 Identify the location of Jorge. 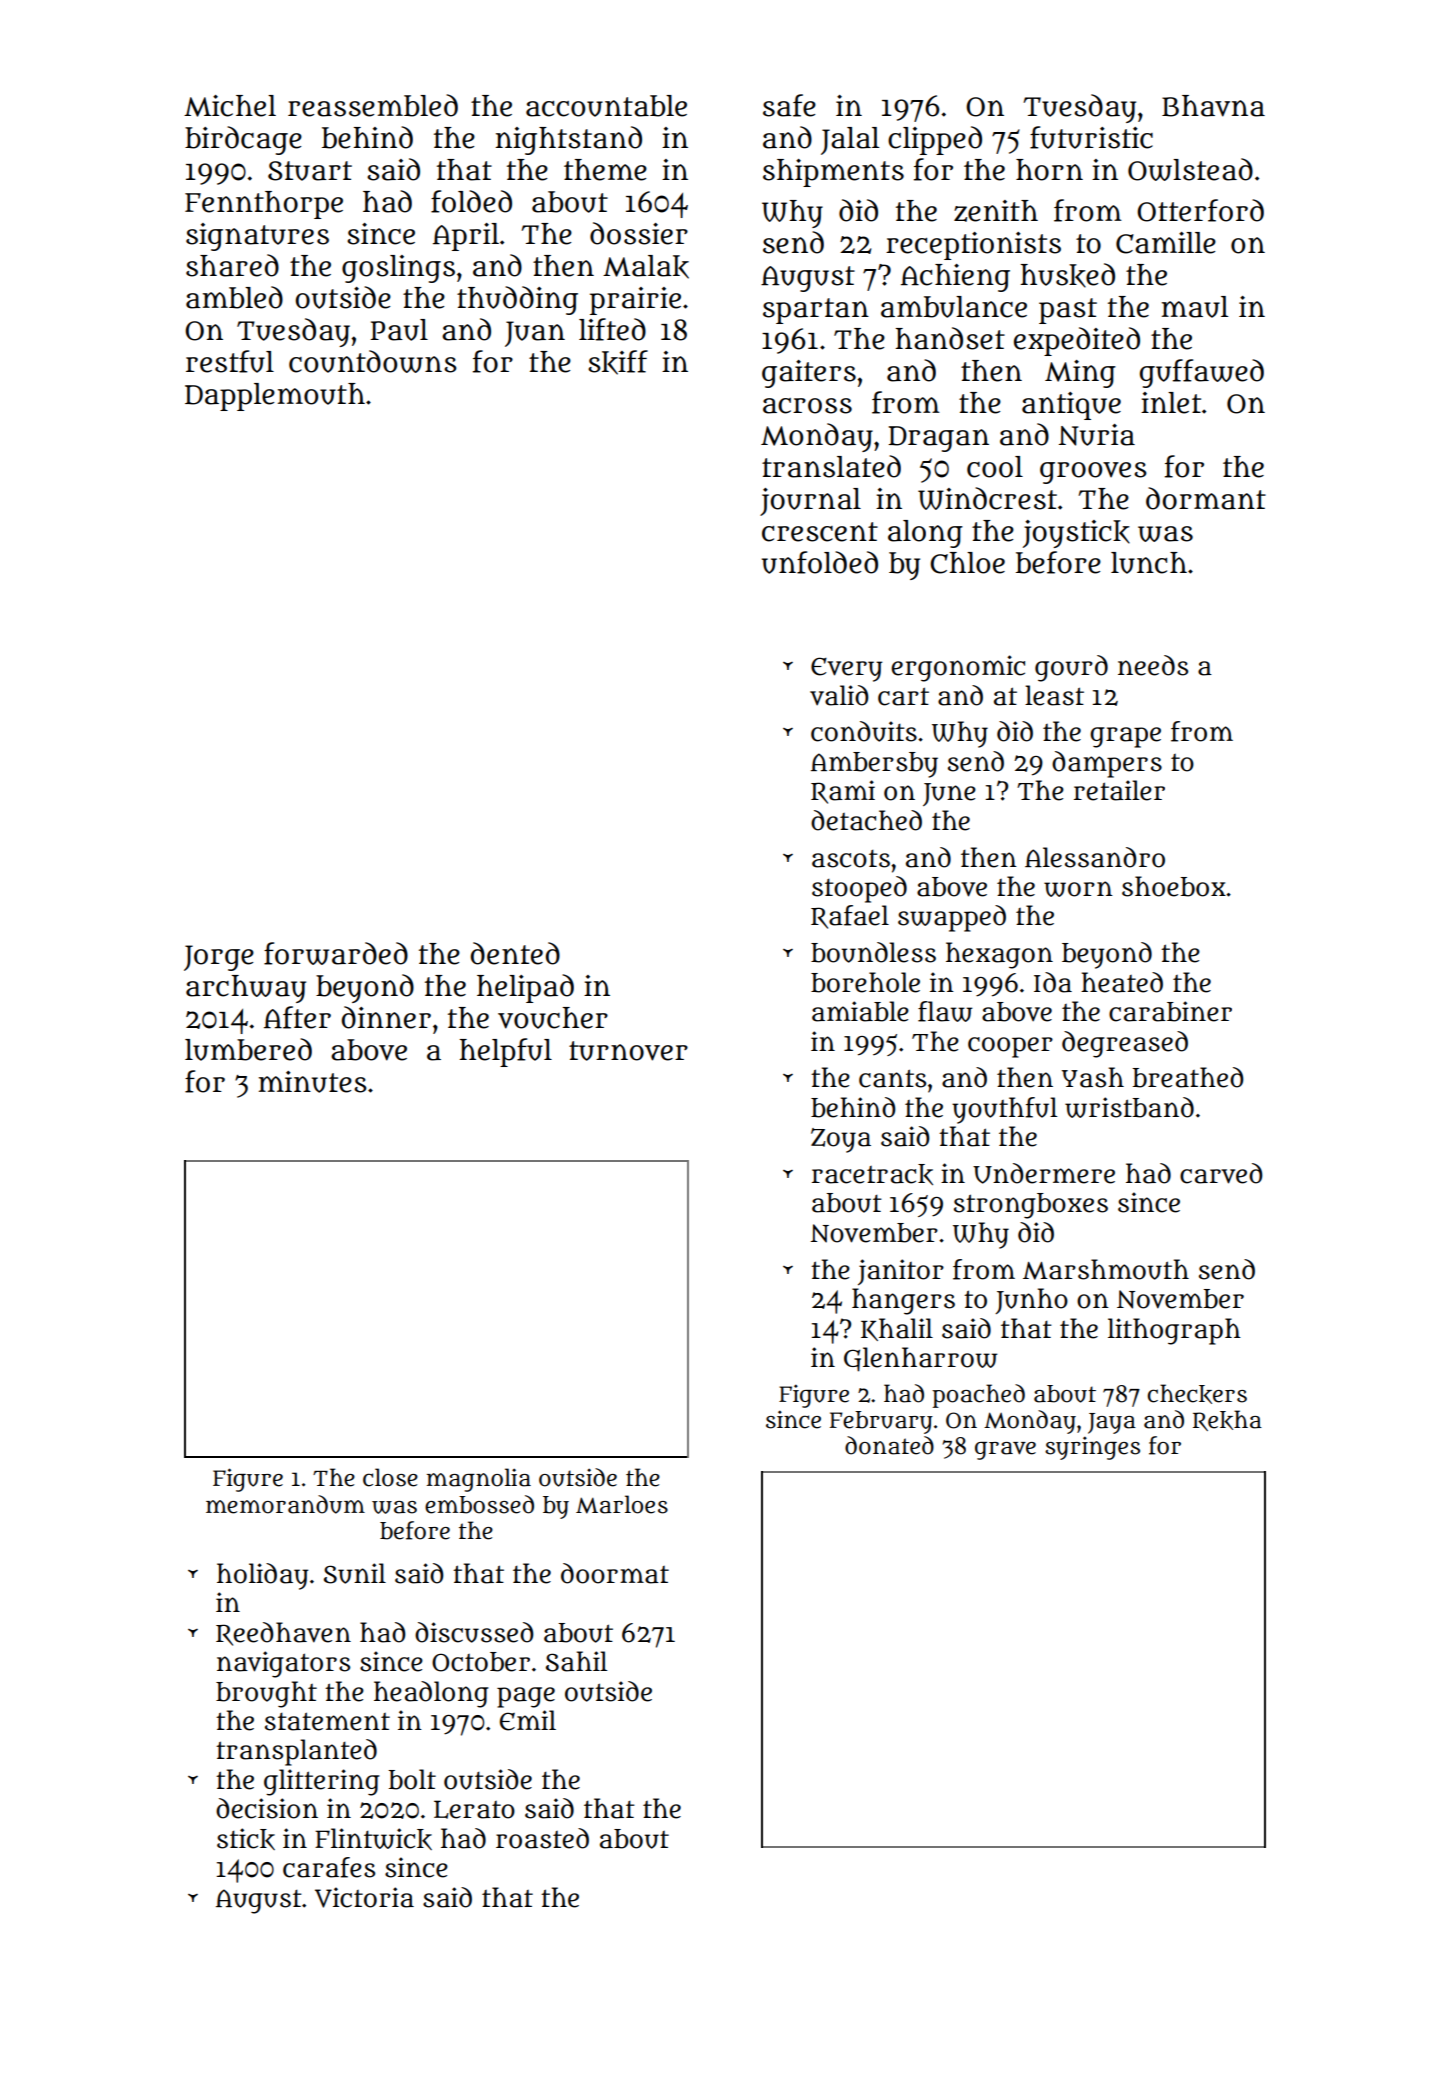
(219, 958).
